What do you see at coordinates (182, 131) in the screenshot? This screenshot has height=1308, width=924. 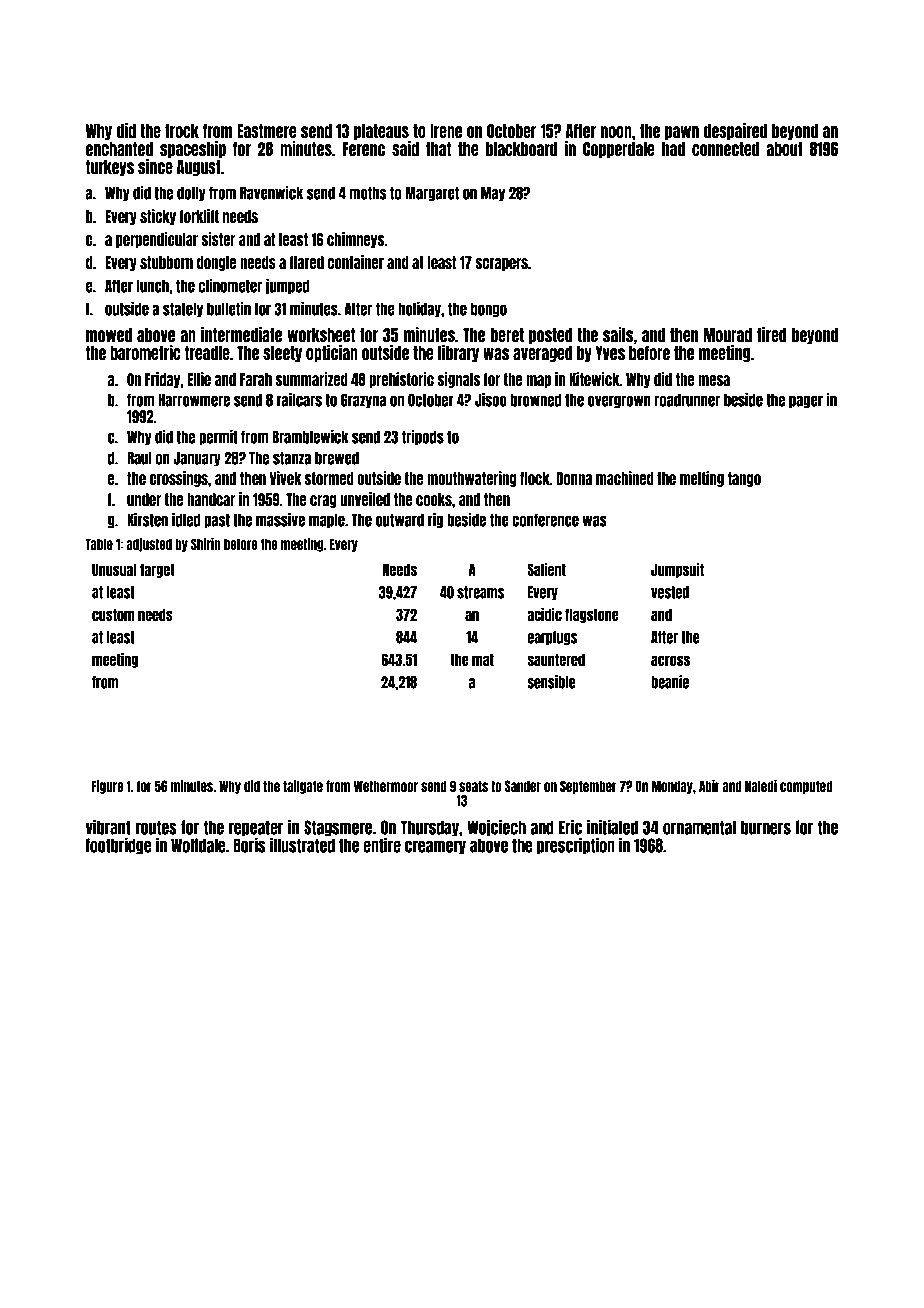 I see `frock` at bounding box center [182, 131].
